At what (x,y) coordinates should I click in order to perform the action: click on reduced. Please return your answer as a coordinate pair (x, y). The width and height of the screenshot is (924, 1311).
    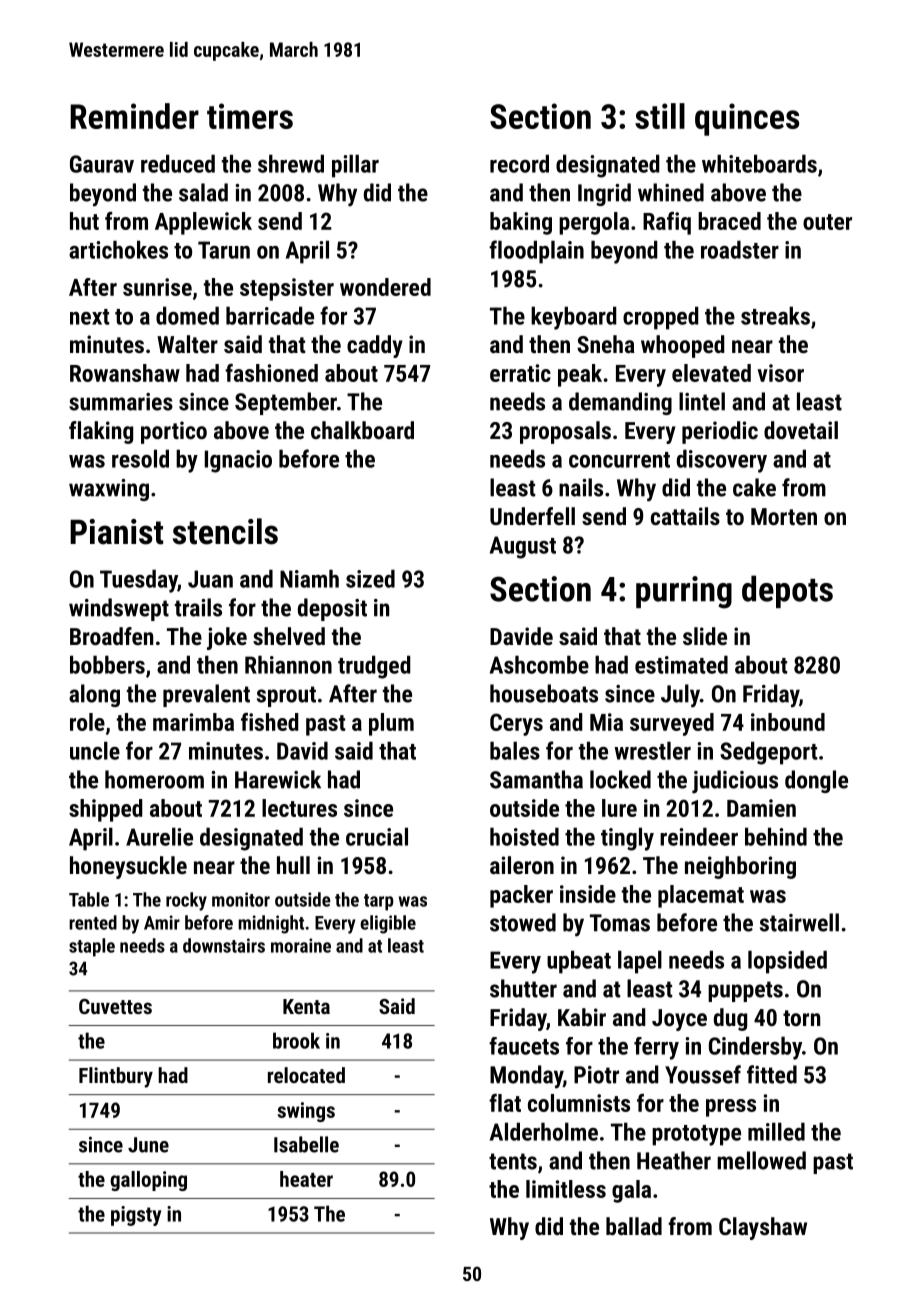
    Looking at the image, I should click on (178, 163).
